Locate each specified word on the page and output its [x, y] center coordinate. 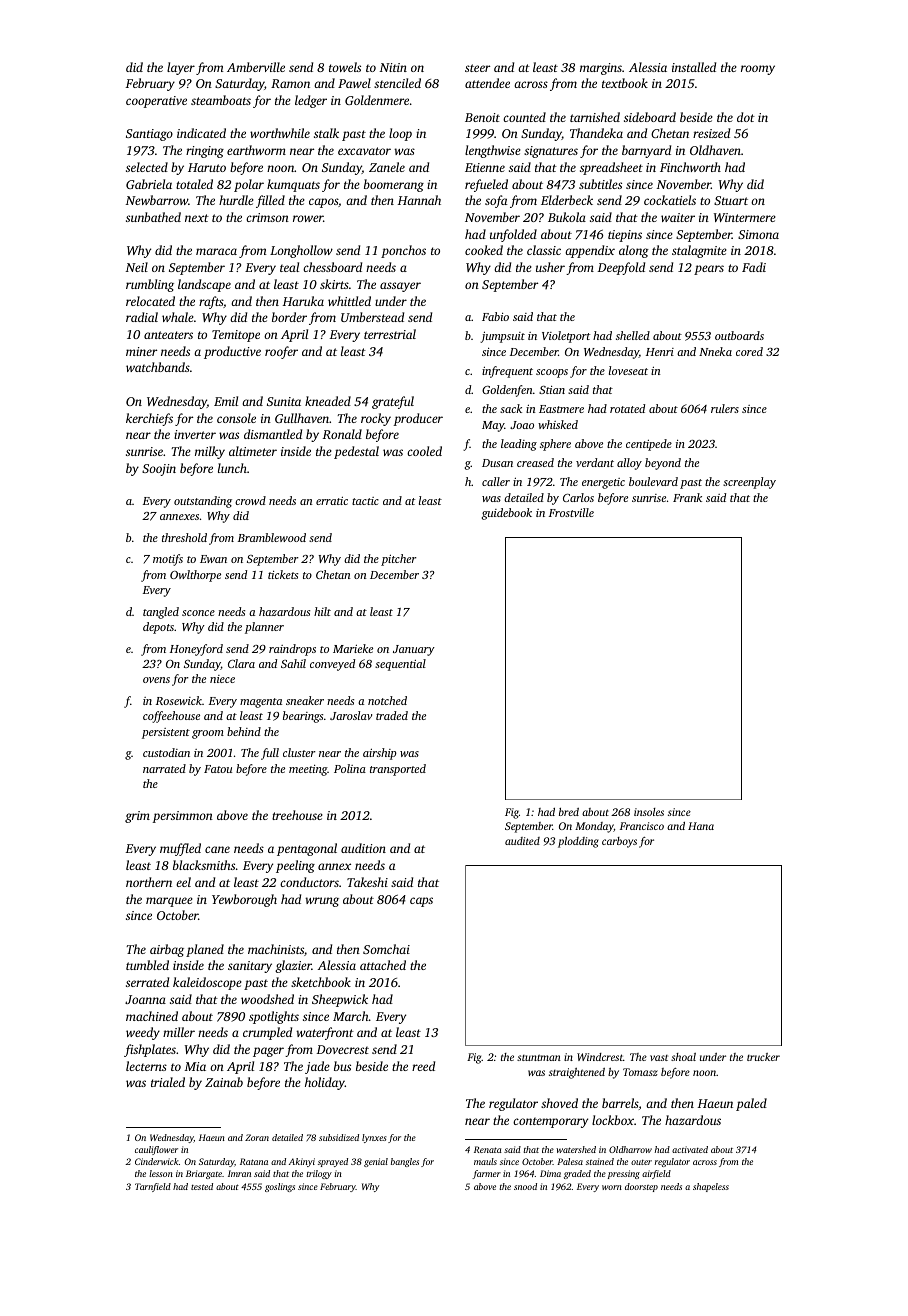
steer [477, 68]
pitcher [399, 560]
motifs [168, 560]
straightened [577, 1073]
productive [232, 352]
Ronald [342, 434]
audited [522, 841]
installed [694, 67]
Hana [701, 826]
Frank [687, 497]
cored [749, 351]
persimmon [182, 817]
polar [249, 185]
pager [268, 1052]
